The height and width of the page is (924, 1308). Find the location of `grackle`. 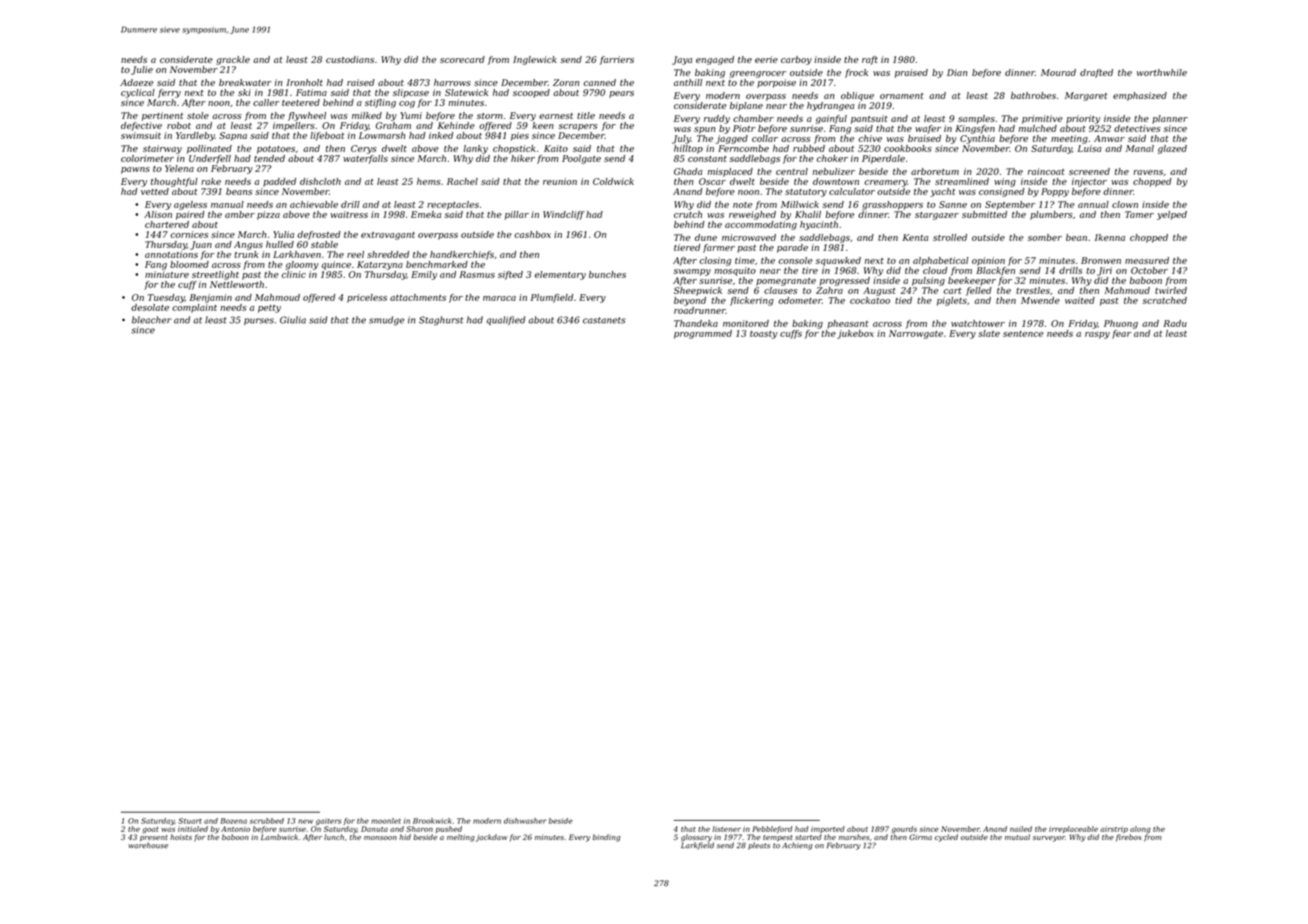

grackle is located at coordinates (233, 60).
